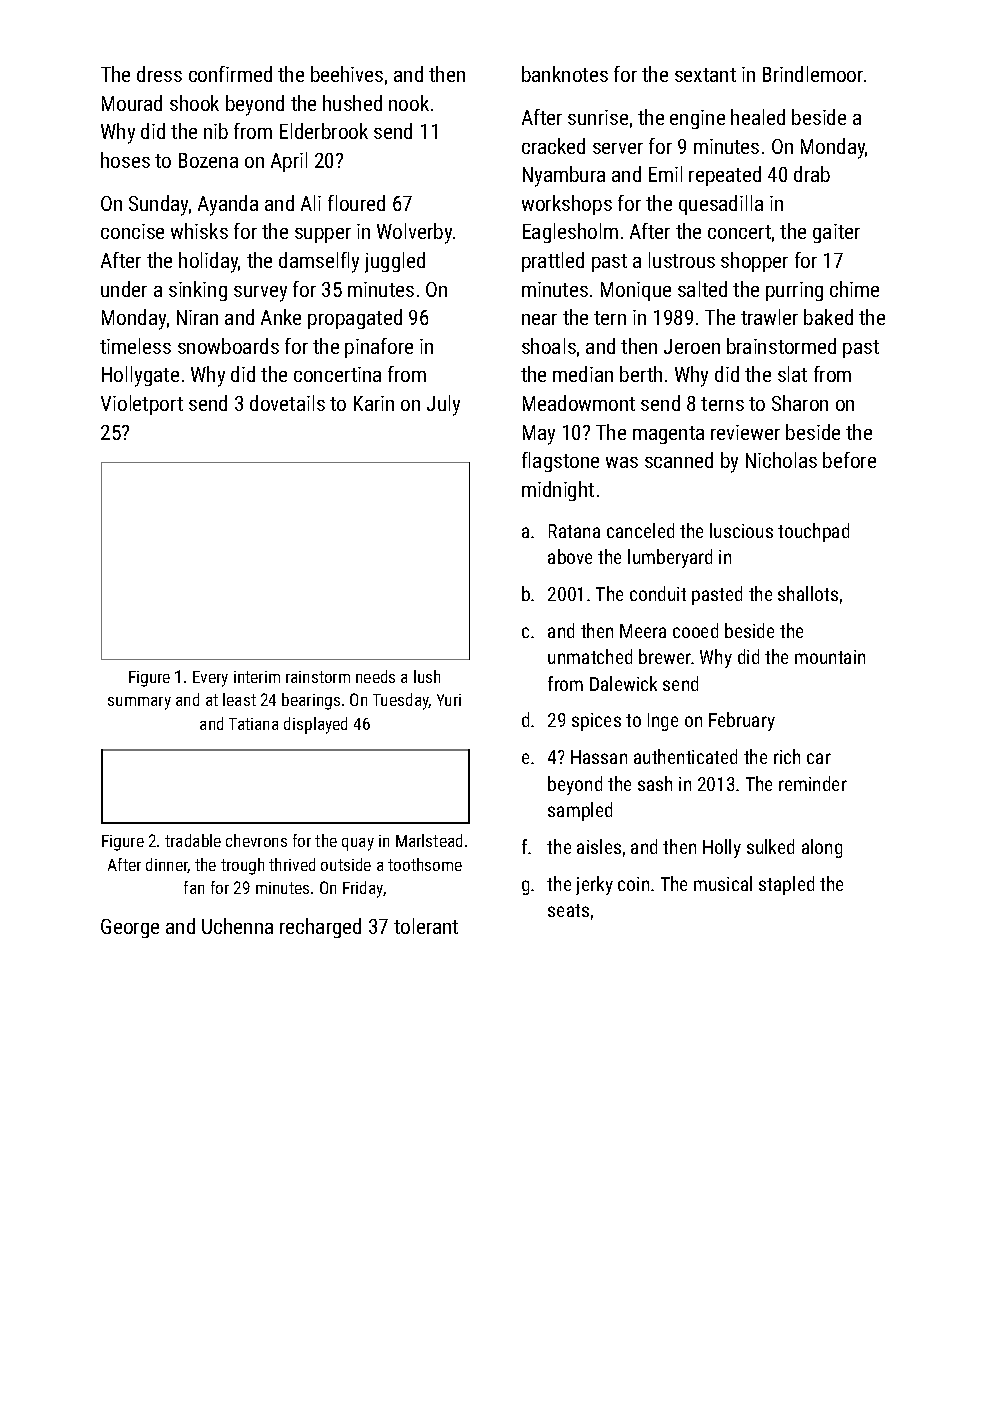 The width and height of the screenshot is (991, 1407). Describe the element at coordinates (692, 346) in the screenshot. I see `Jeroen` at that location.
